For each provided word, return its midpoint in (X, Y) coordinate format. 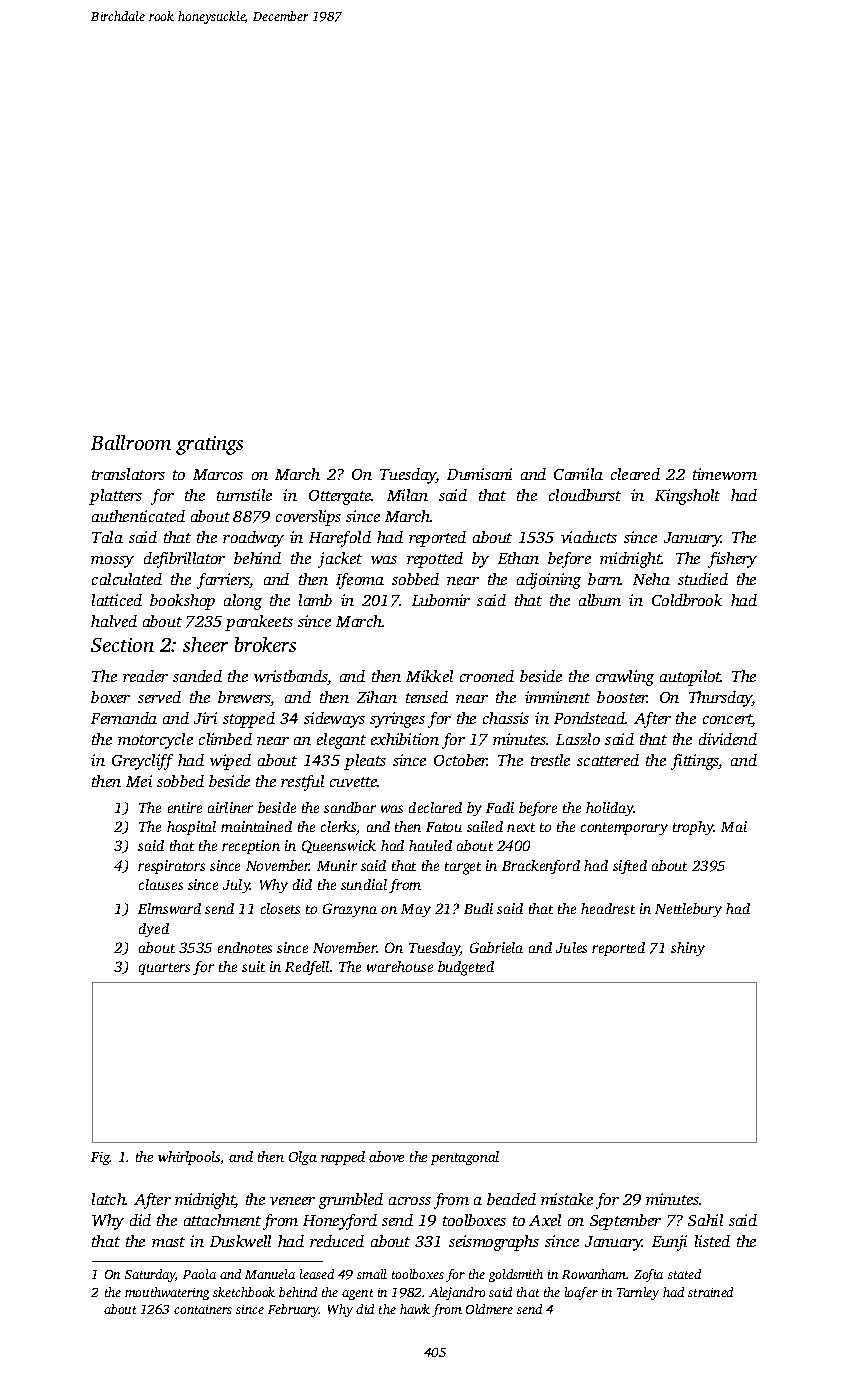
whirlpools (189, 1158)
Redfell (307, 968)
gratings (209, 445)
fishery (732, 560)
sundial (364, 884)
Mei (139, 781)
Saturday (150, 1275)
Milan (407, 495)
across (410, 1201)
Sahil (705, 1220)
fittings (695, 762)
